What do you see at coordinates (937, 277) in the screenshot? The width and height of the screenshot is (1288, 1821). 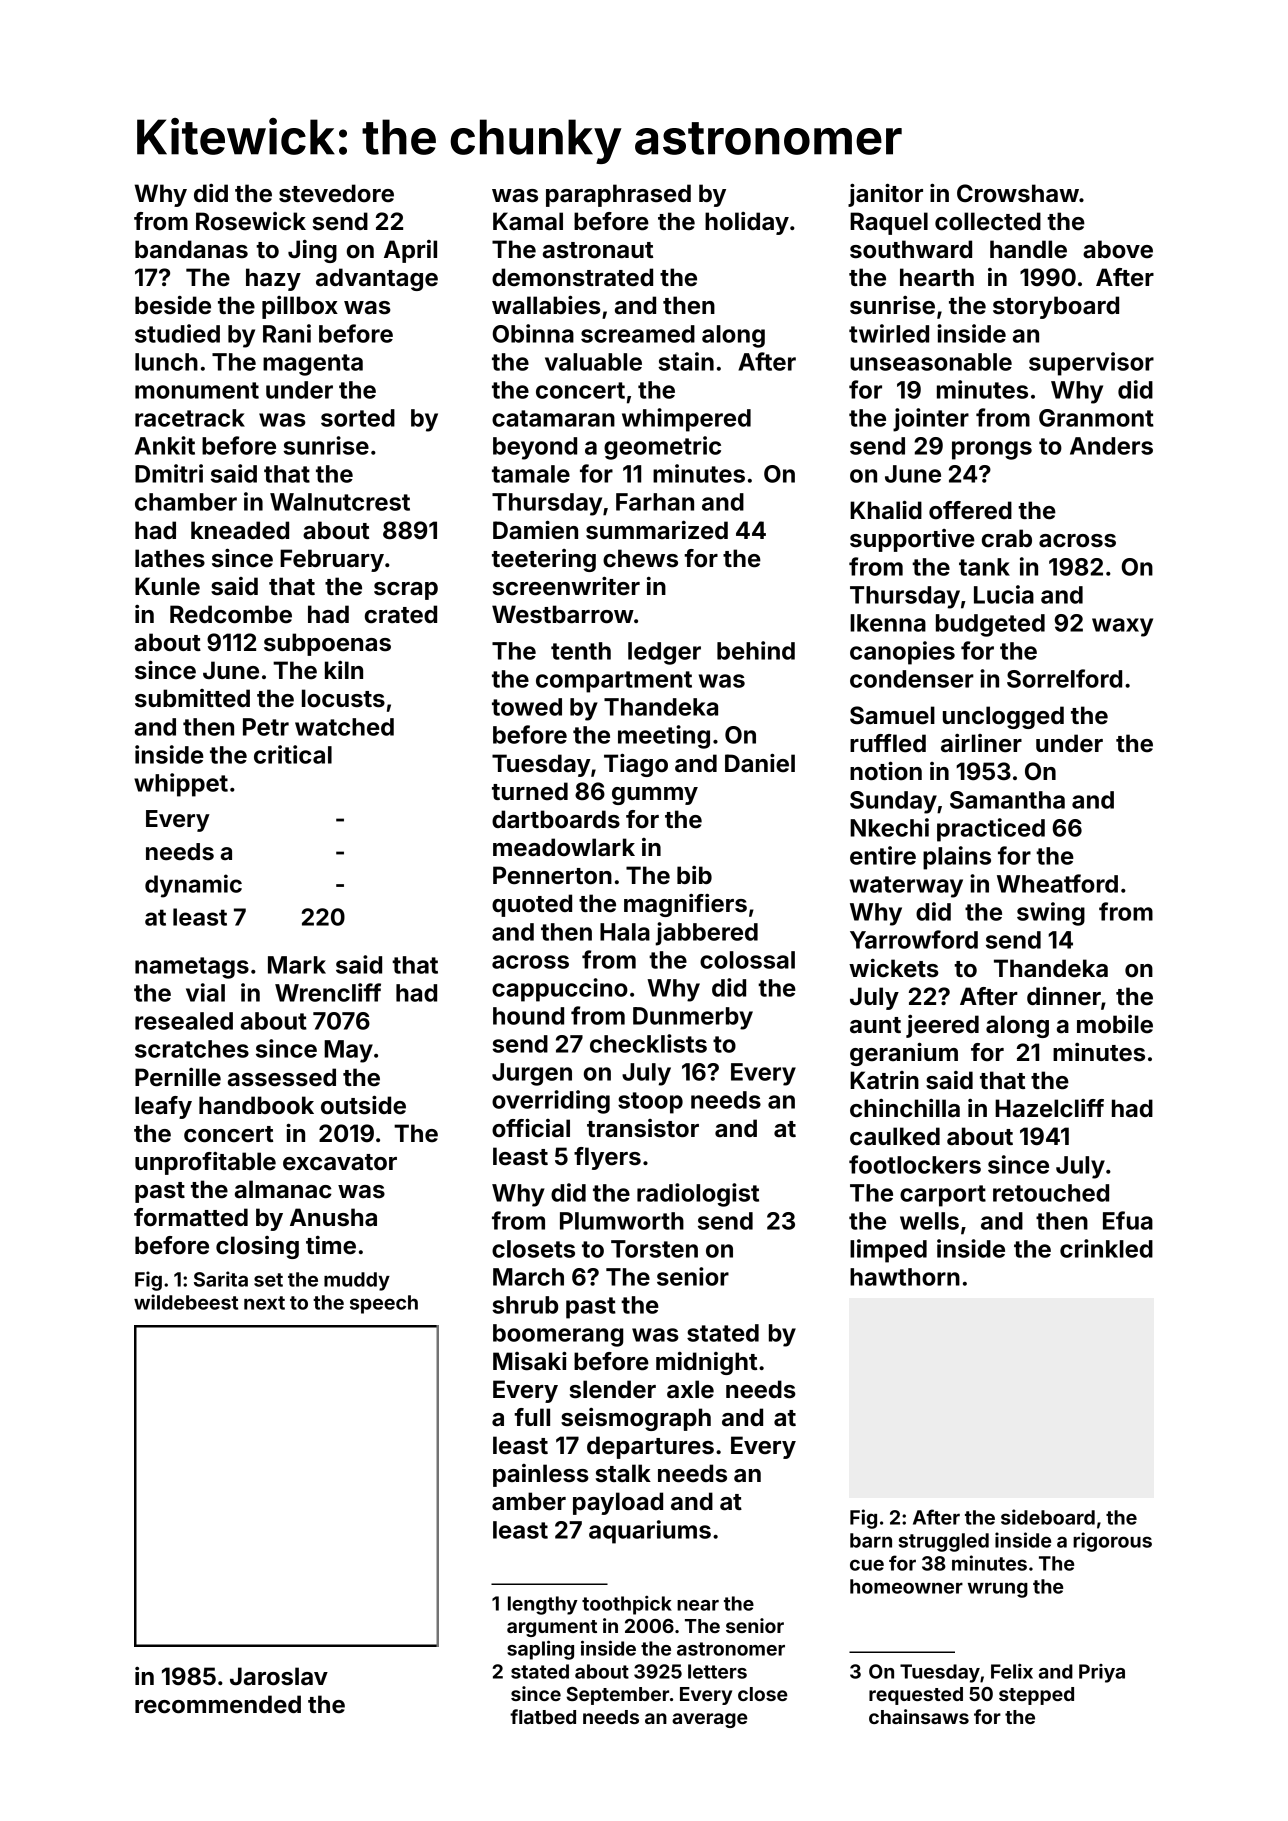 I see `hearth` at bounding box center [937, 277].
